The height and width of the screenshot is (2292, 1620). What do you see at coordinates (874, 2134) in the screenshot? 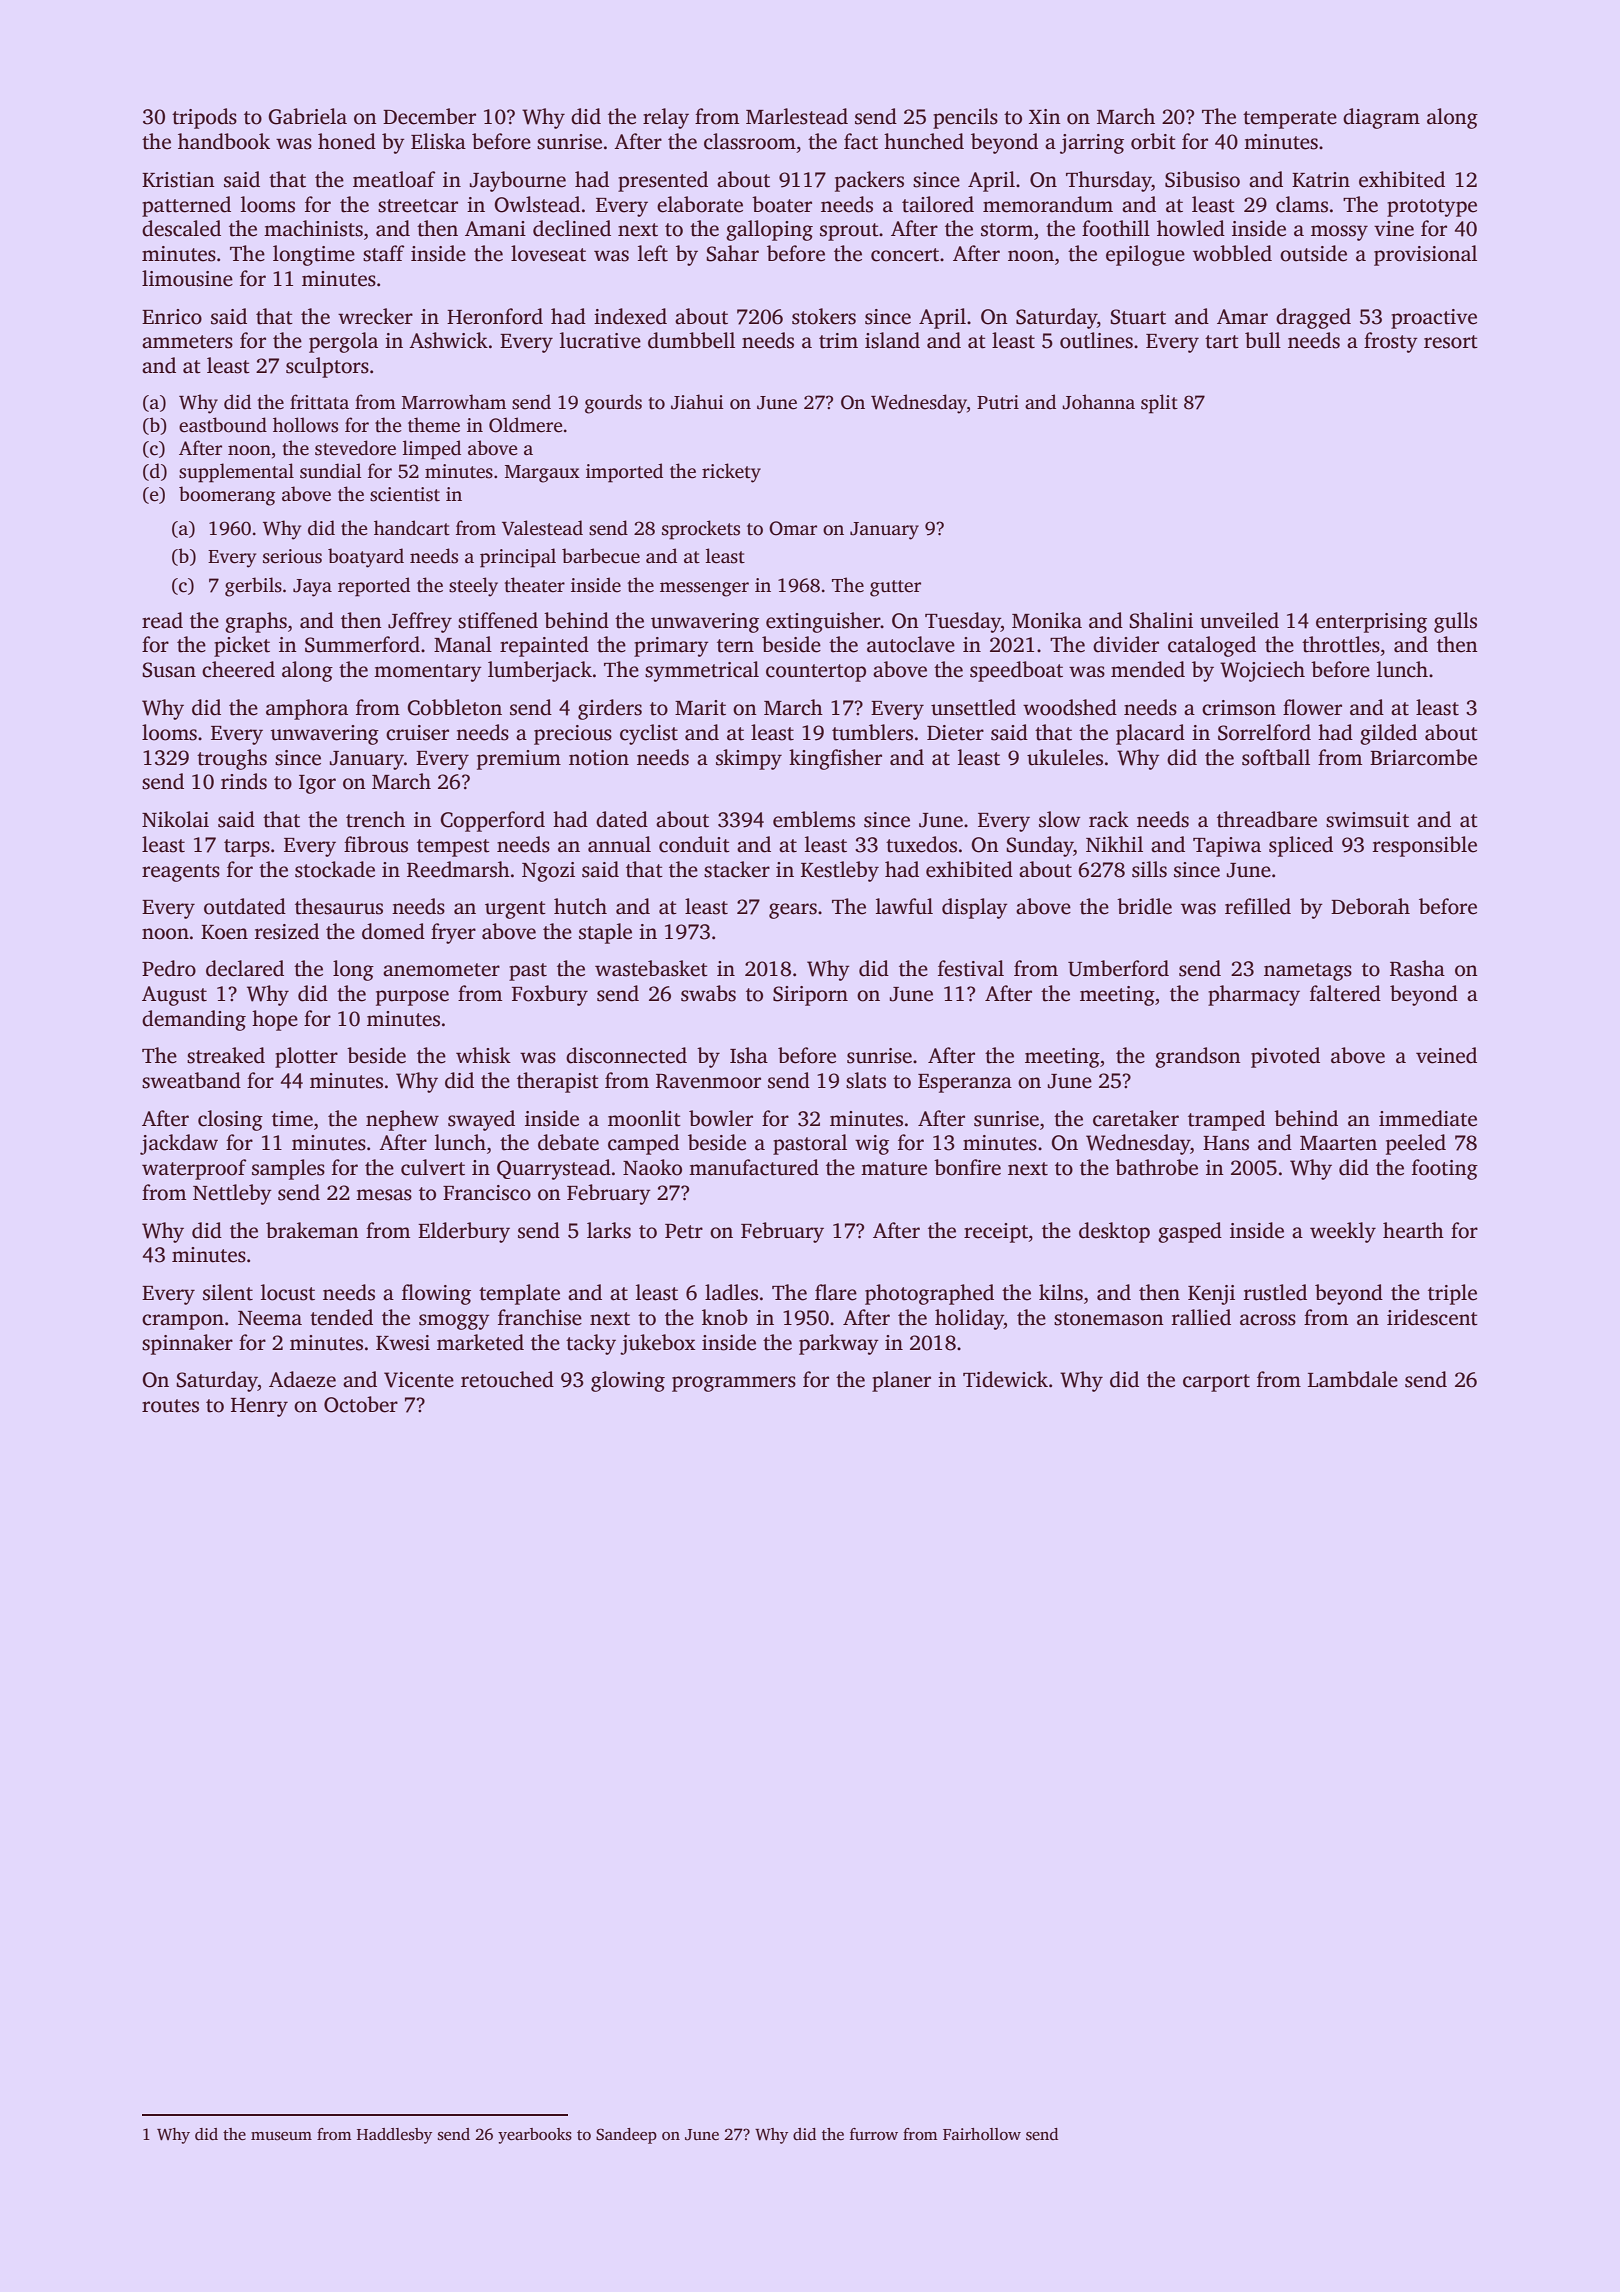
I see `furrow` at bounding box center [874, 2134].
